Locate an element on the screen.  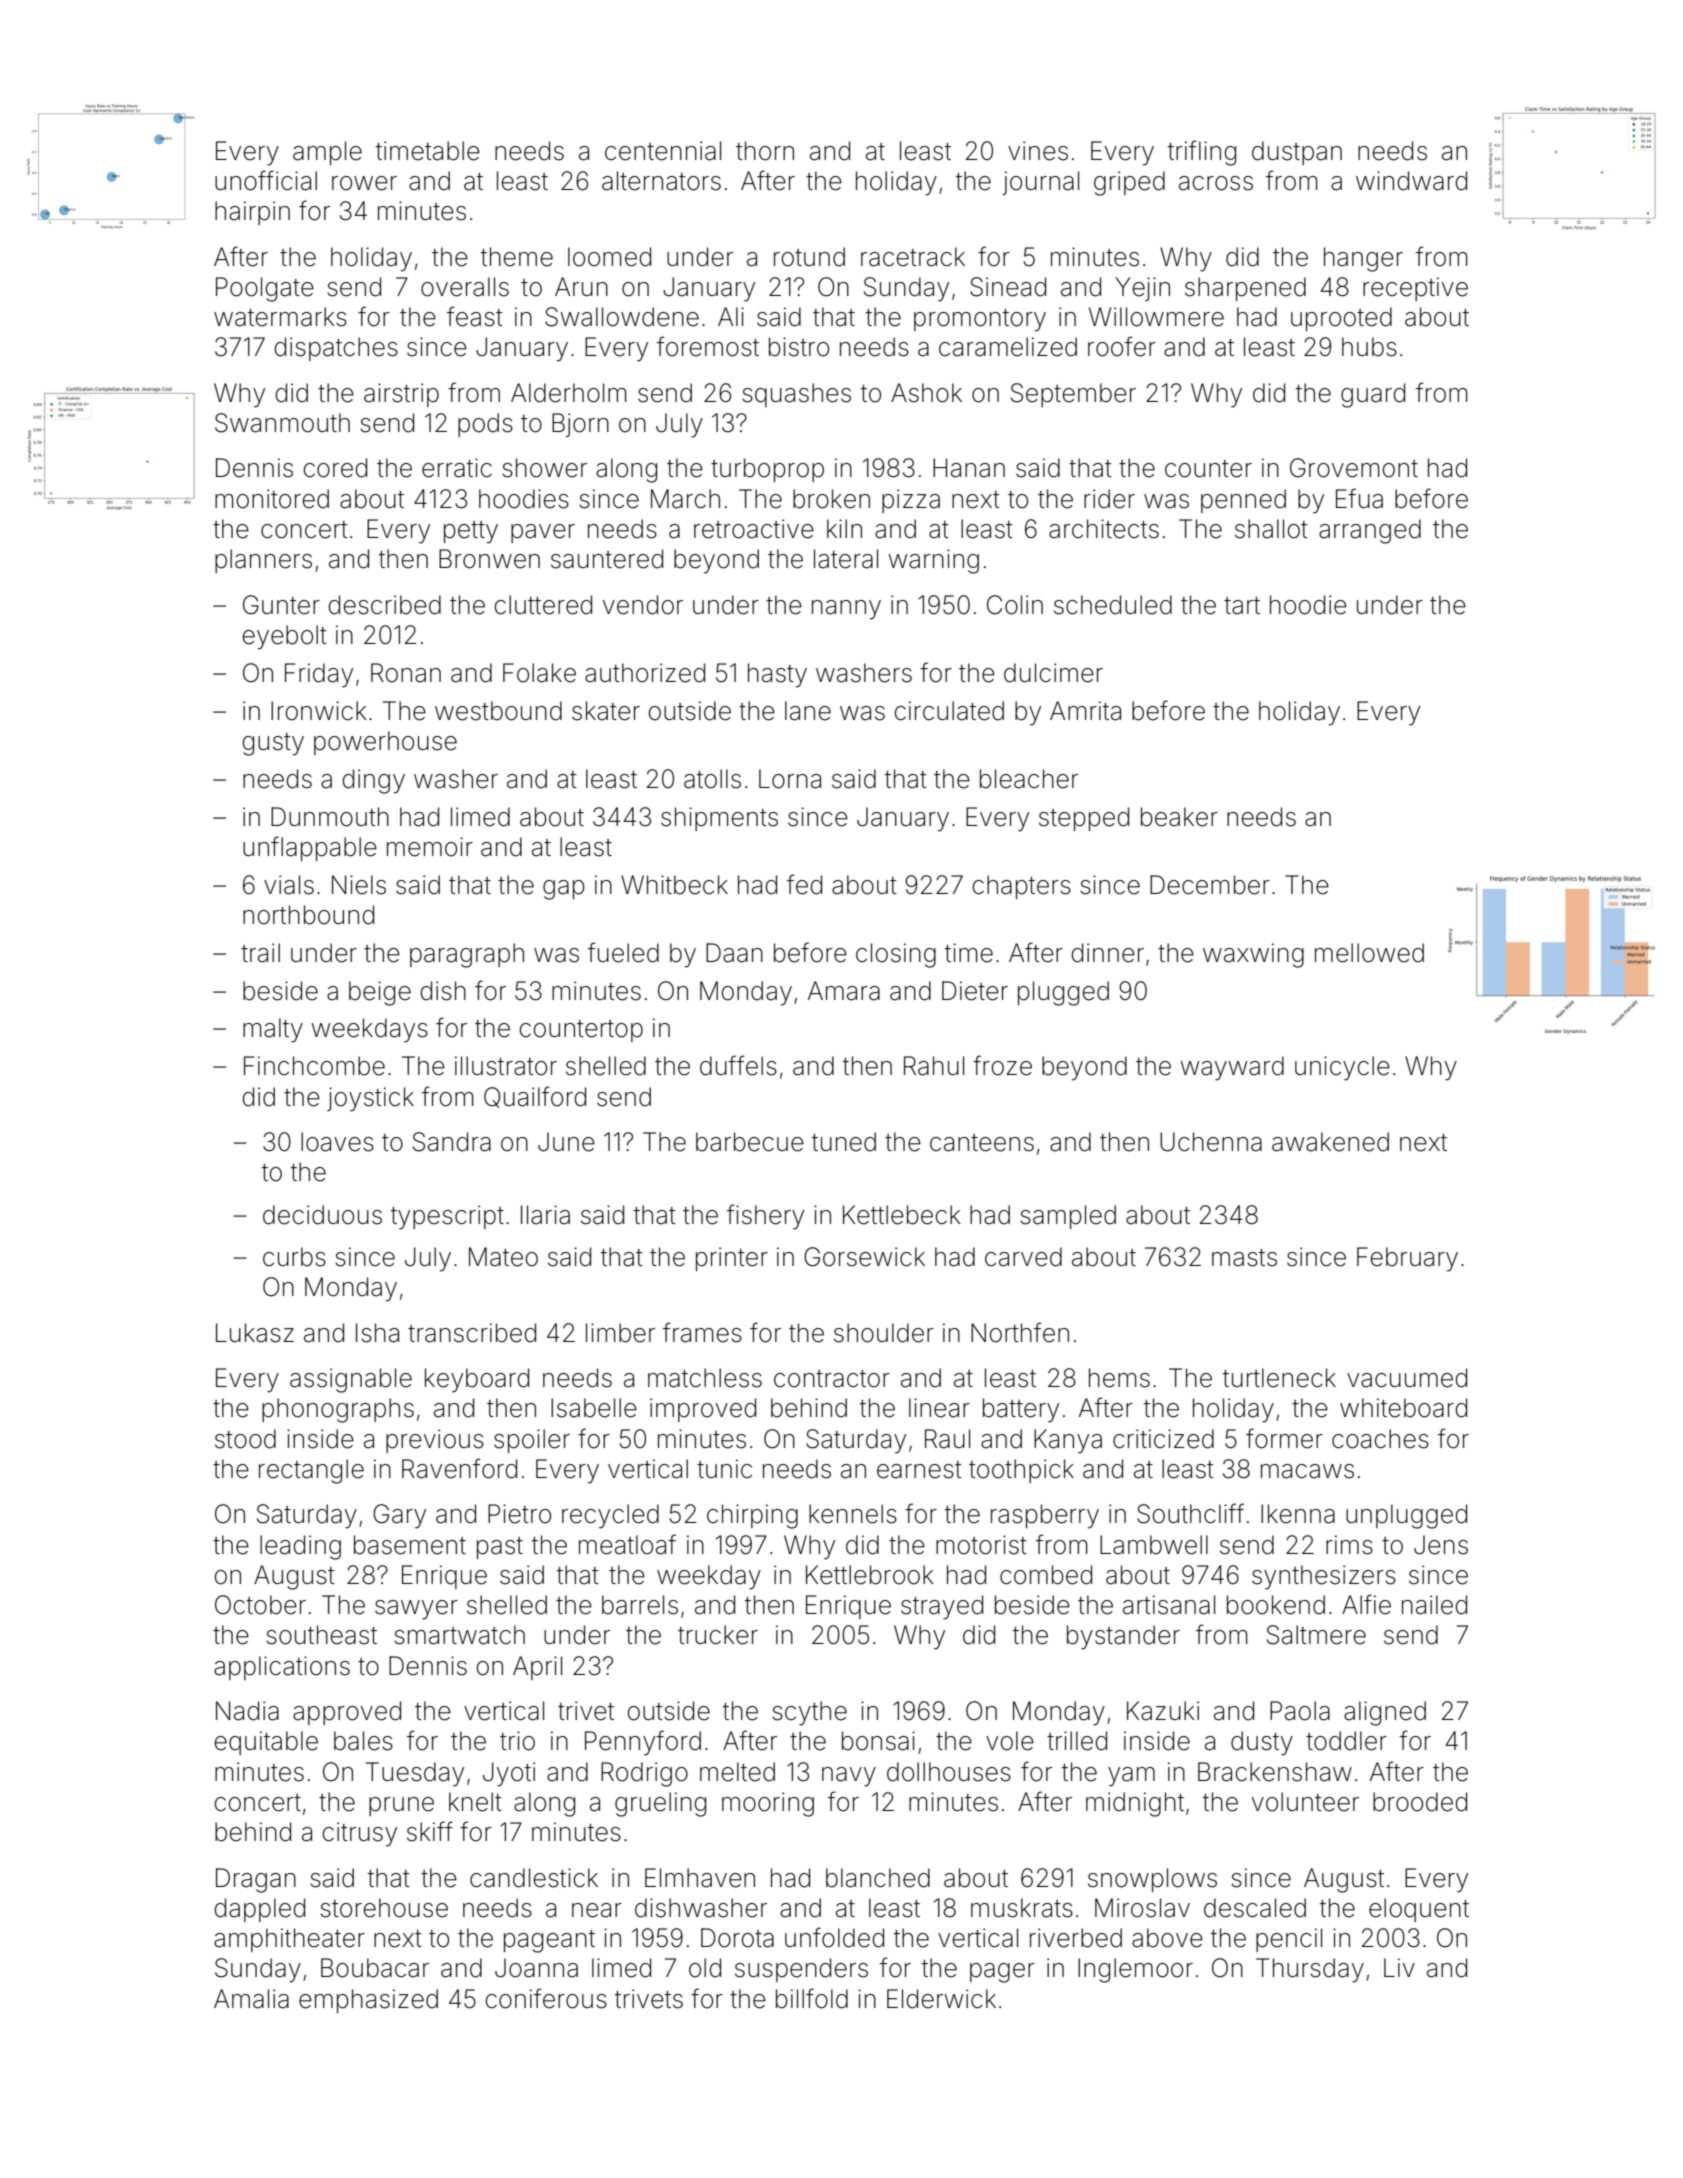
coniferous is located at coordinates (546, 1998).
